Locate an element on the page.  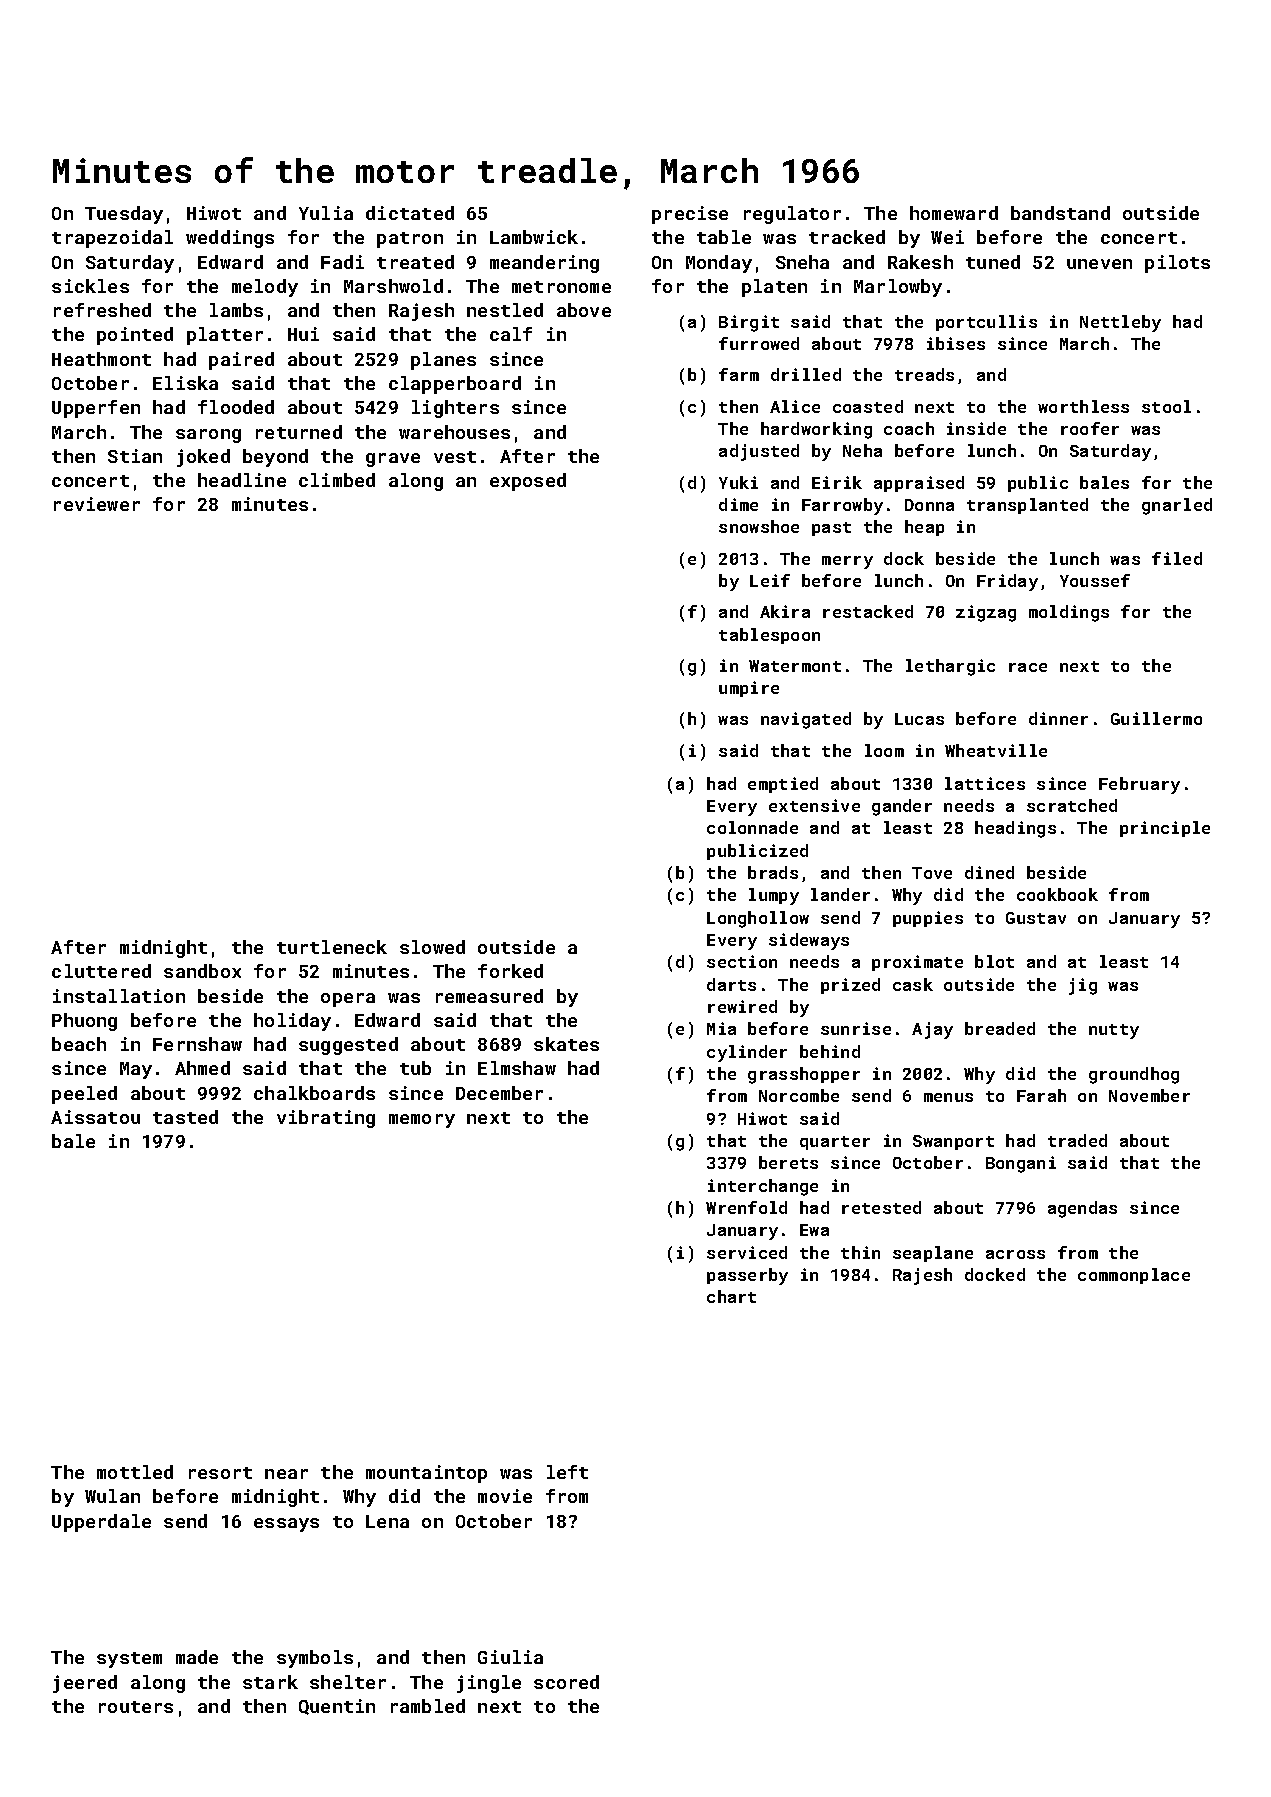
November is located at coordinates (1149, 1095).
